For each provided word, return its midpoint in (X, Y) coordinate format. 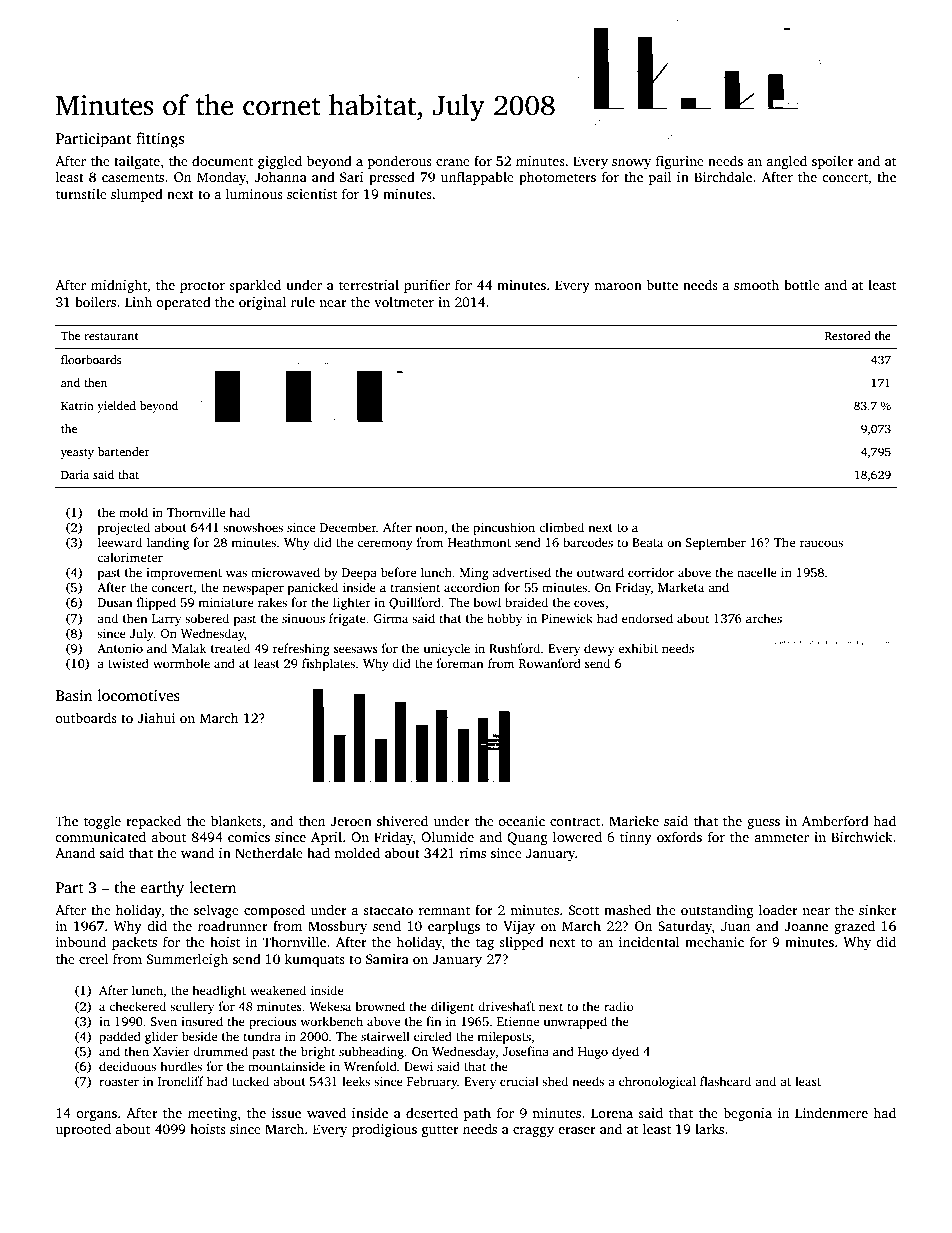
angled (786, 162)
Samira (387, 959)
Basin (74, 696)
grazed (854, 927)
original (262, 303)
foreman (460, 663)
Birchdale (723, 176)
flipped (156, 603)
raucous (821, 543)
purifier (427, 286)
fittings (160, 140)
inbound (81, 941)
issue (286, 1113)
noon (429, 528)
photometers (557, 178)
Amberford (835, 820)
